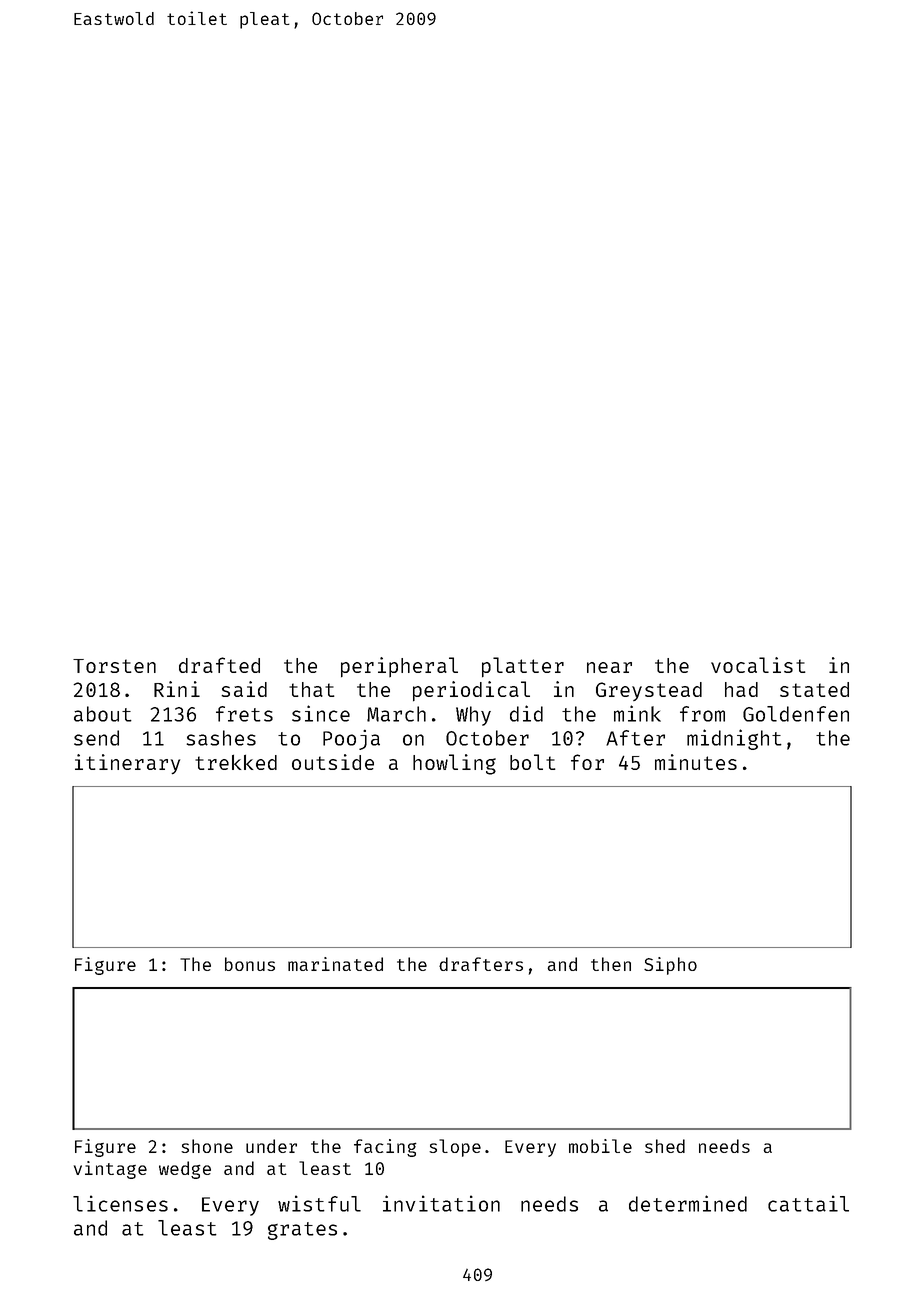  Describe the element at coordinates (758, 665) in the image. I see `vocalist` at that location.
